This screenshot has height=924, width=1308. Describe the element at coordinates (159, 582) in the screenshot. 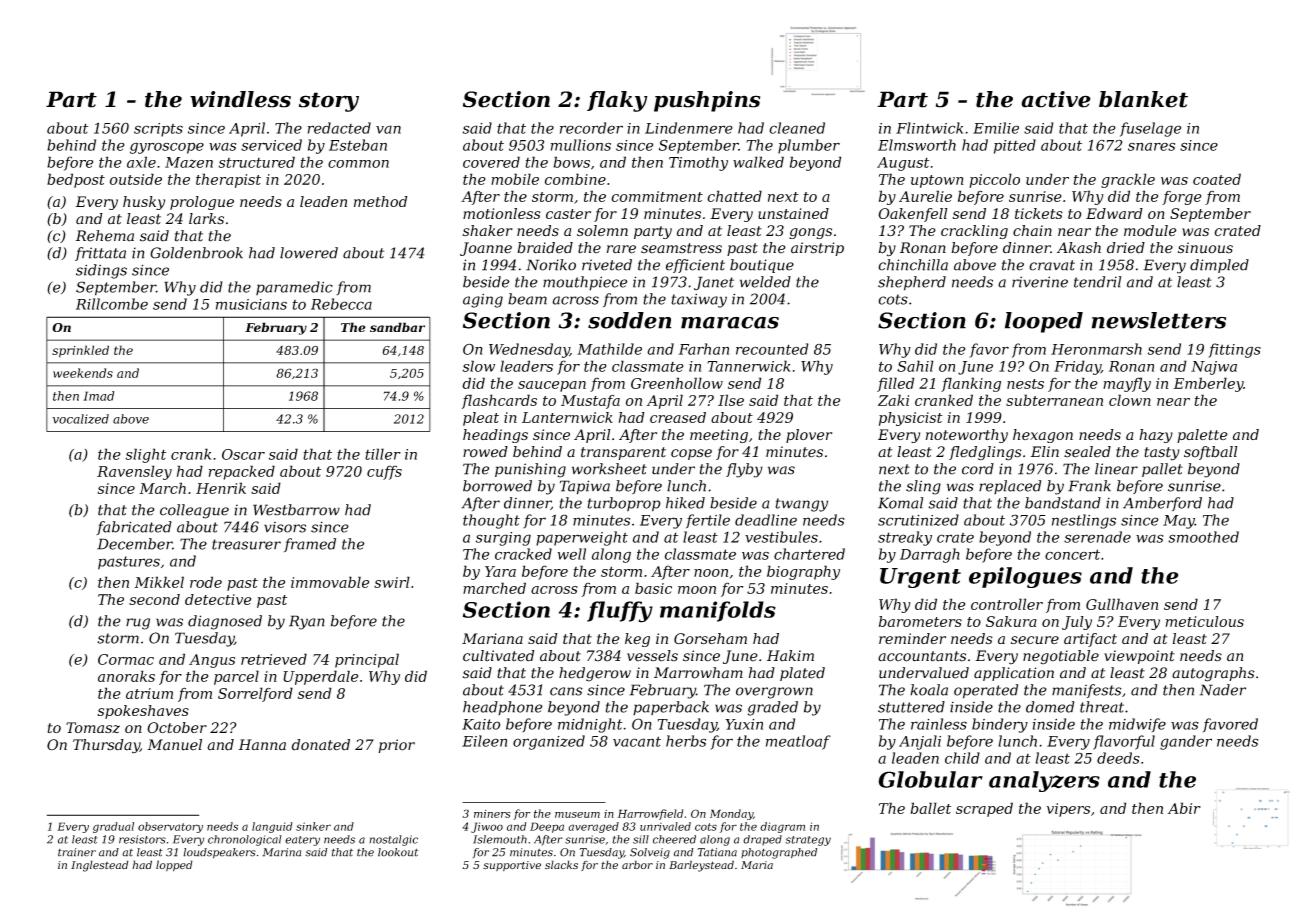

I see `Mikkel` at that location.
